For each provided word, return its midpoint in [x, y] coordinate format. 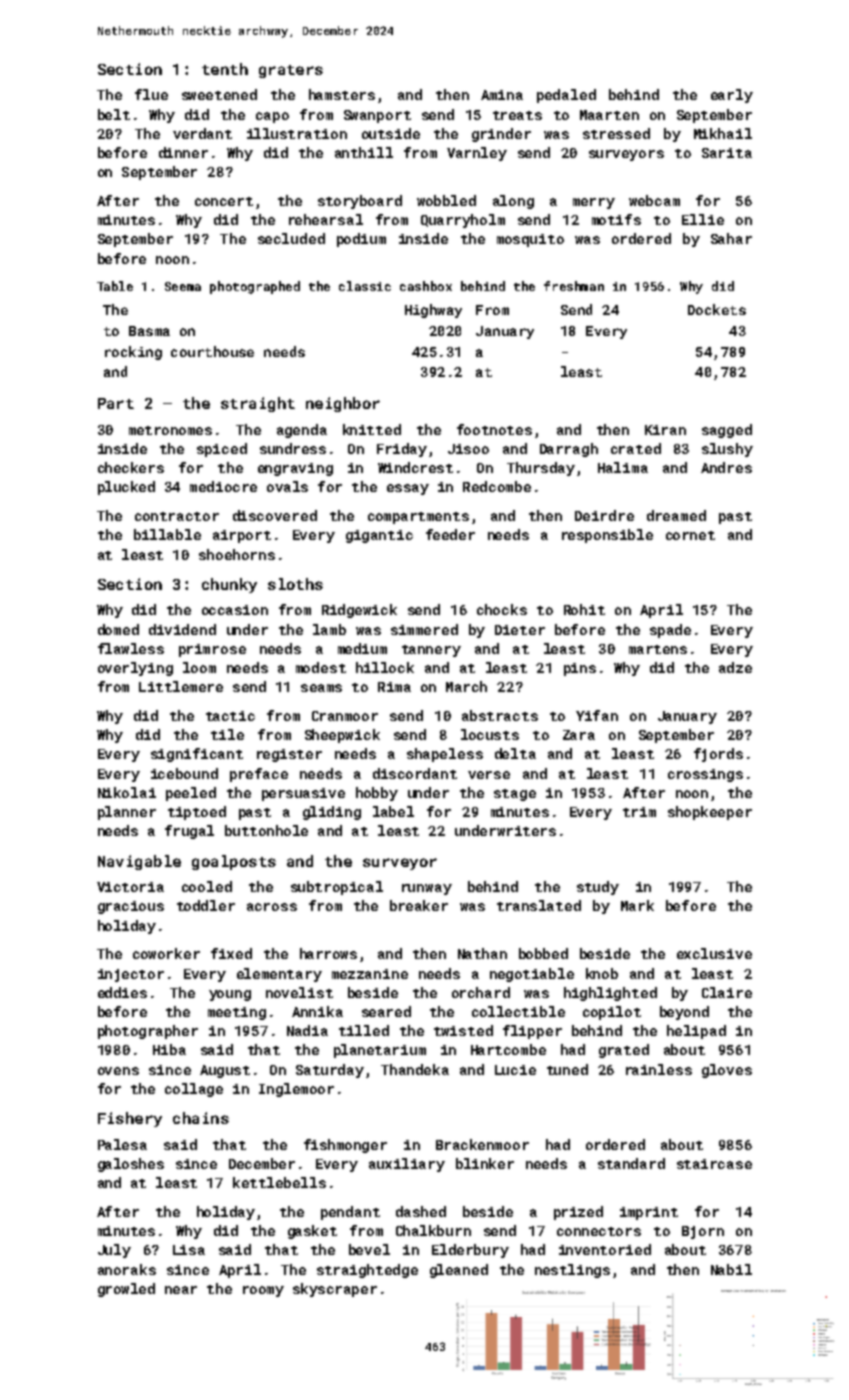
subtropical [337, 888]
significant [197, 755]
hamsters [342, 94]
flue [151, 94]
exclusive [714, 953]
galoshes [131, 1165]
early [732, 96]
